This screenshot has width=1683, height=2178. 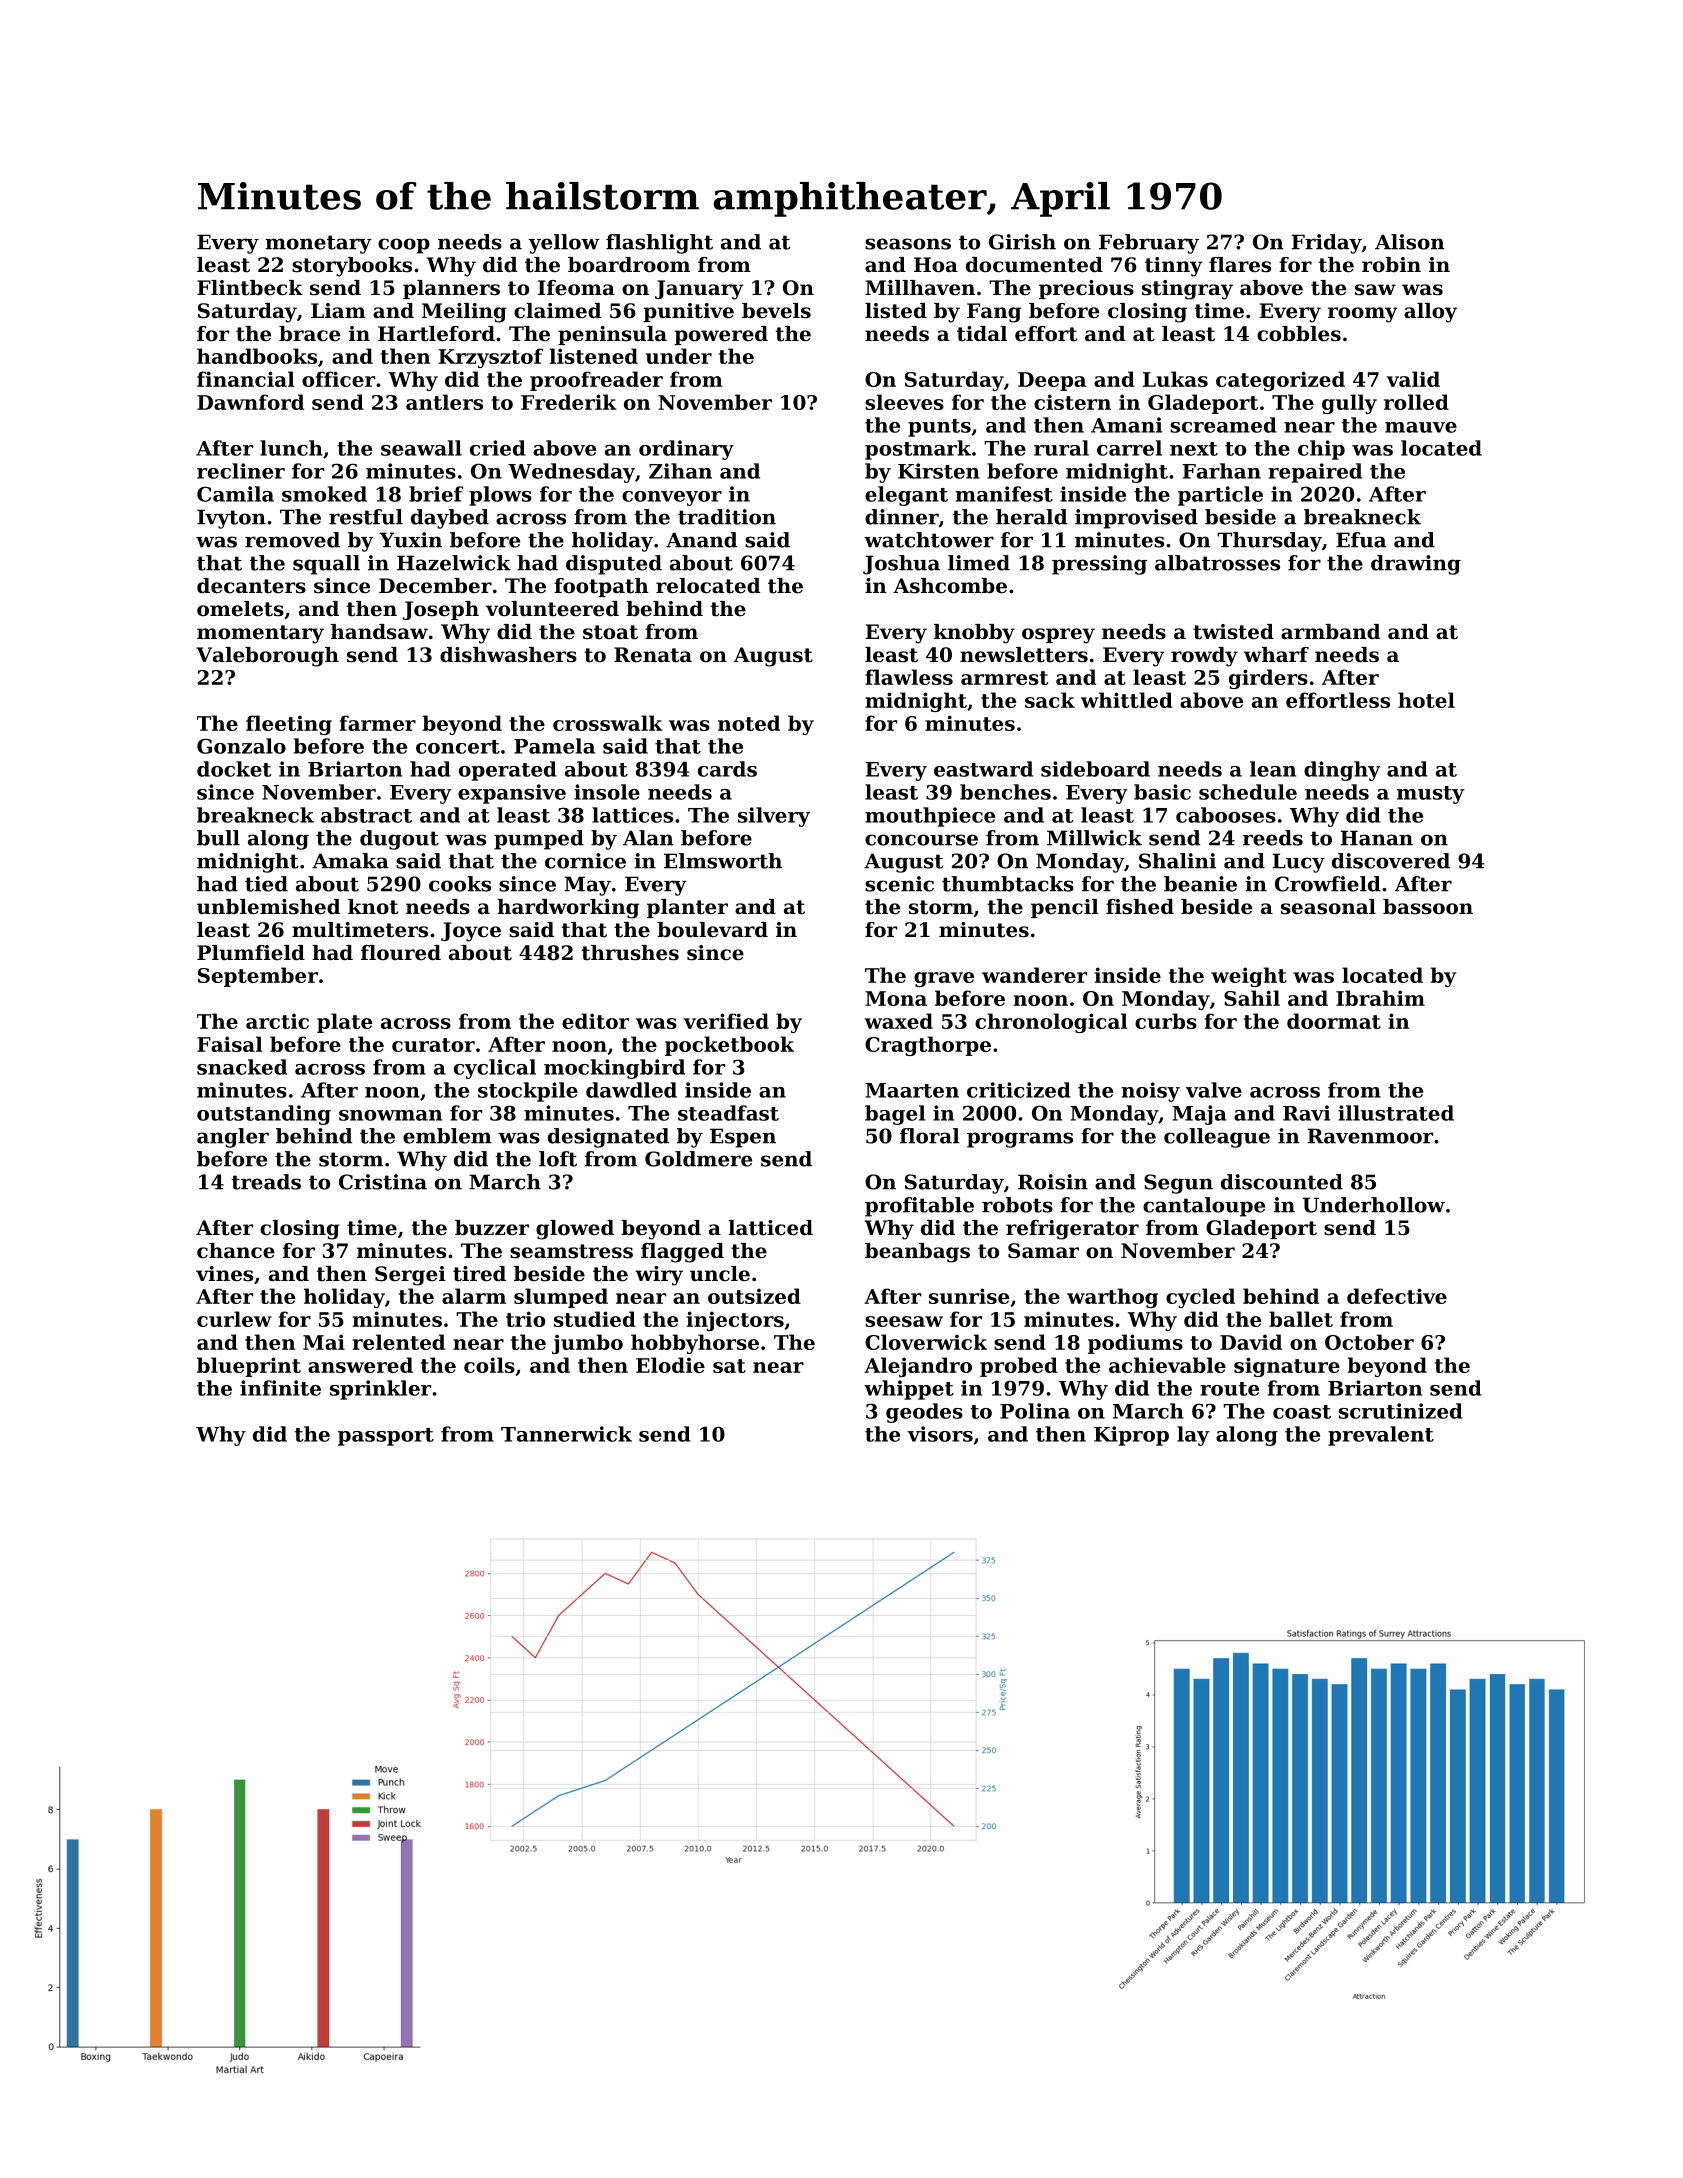 What do you see at coordinates (250, 288) in the screenshot?
I see `Flintbeck` at bounding box center [250, 288].
